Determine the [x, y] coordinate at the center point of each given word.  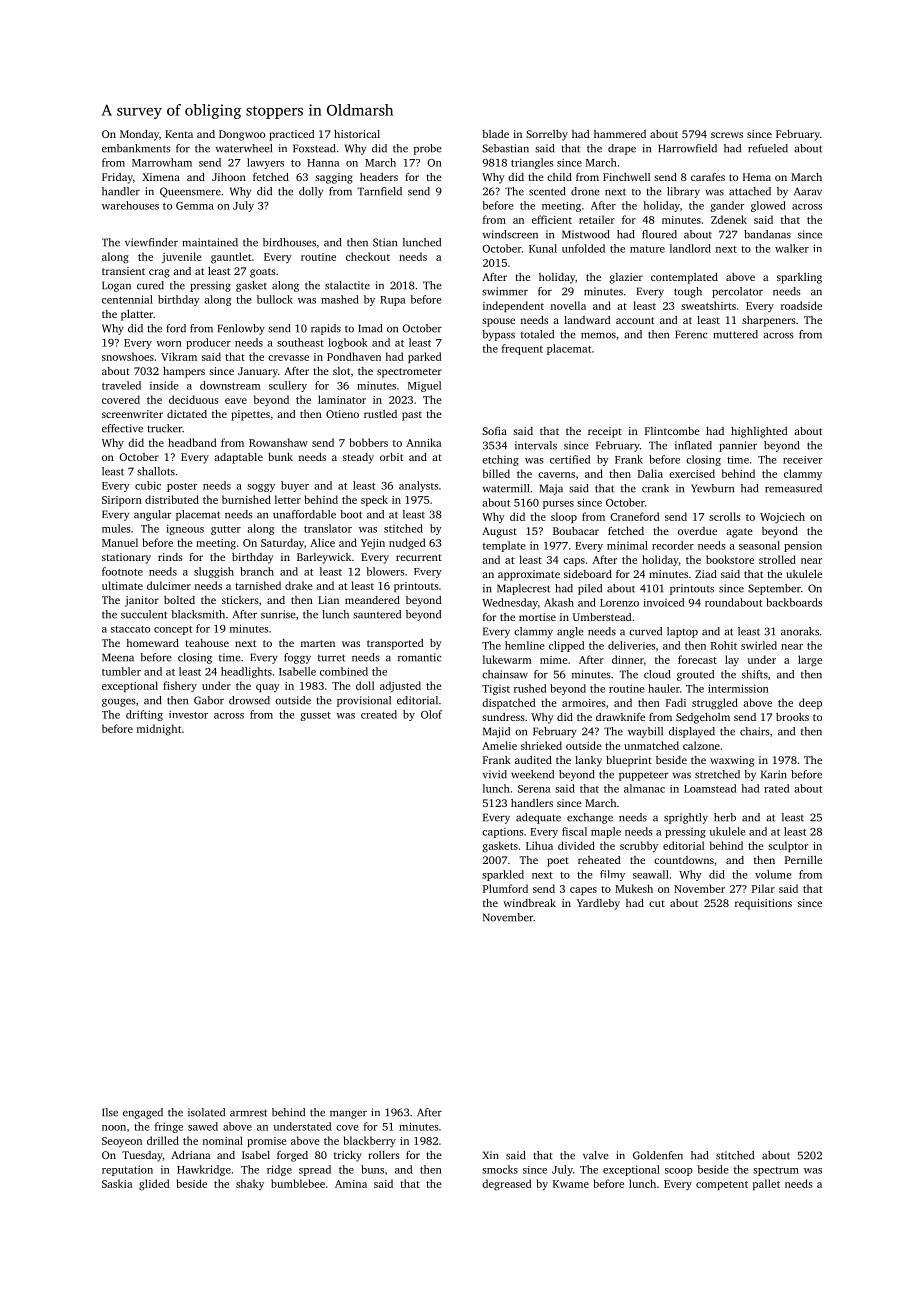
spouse [498, 322]
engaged [143, 1113]
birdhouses [289, 242]
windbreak [529, 903]
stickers [240, 600]
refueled [768, 148]
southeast [300, 342]
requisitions [763, 904]
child [559, 177]
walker [792, 248]
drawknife [620, 717]
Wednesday [510, 603]
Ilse [110, 1112]
